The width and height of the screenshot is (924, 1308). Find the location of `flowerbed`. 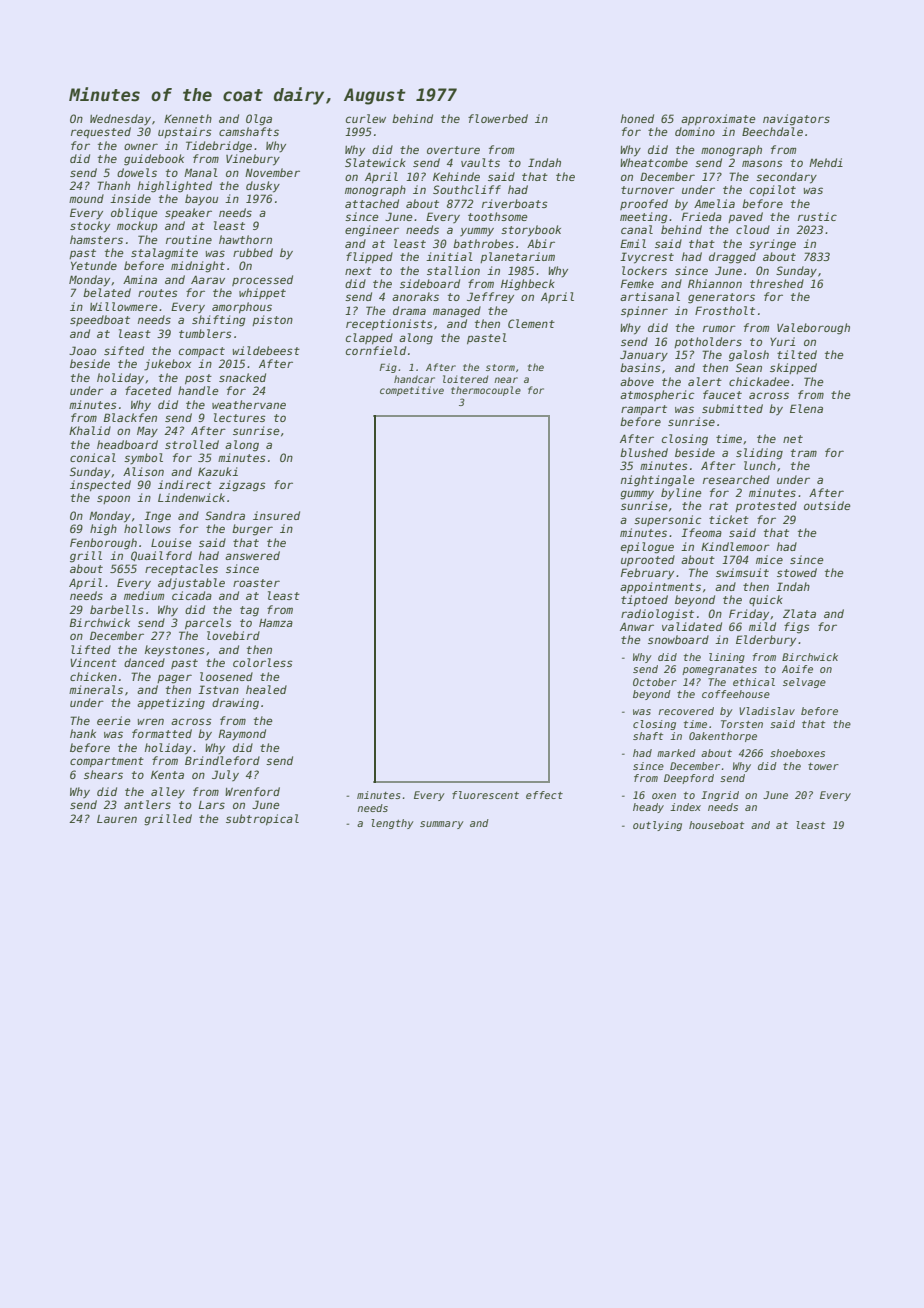

flowerbed is located at coordinates (498, 118).
